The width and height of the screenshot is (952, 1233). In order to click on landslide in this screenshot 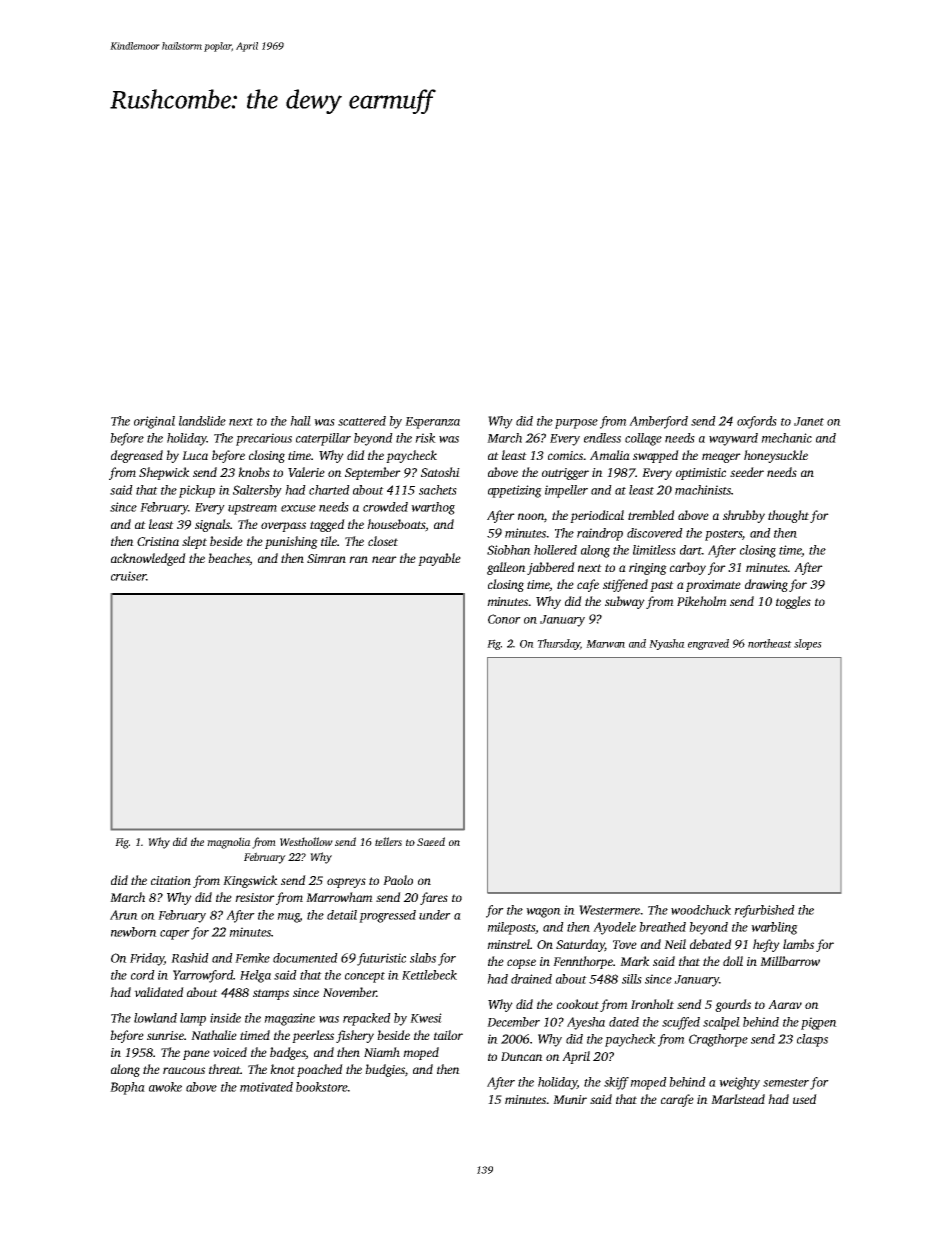, I will do `click(202, 421)`.
